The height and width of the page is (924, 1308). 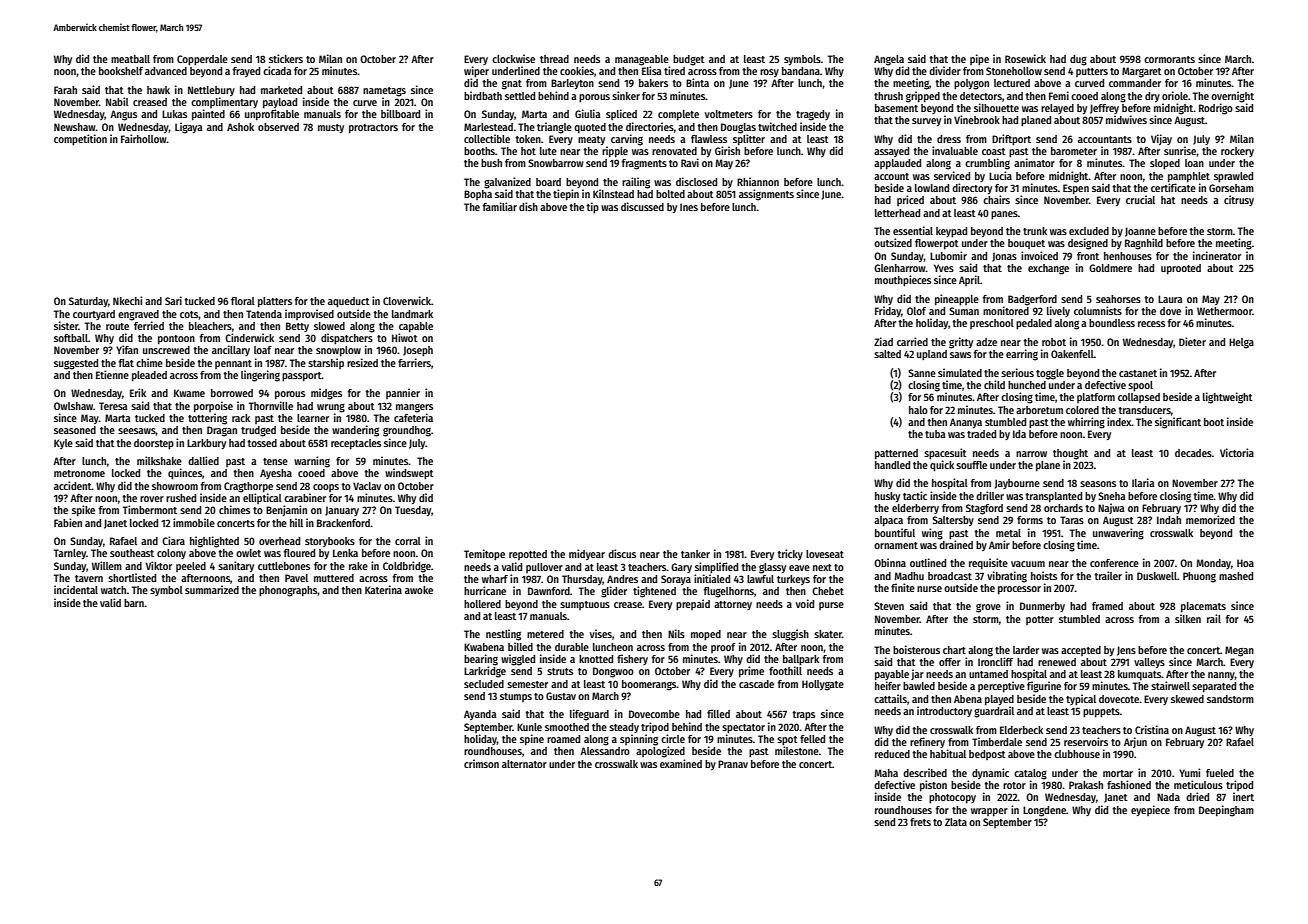 I want to click on void, so click(x=805, y=603).
